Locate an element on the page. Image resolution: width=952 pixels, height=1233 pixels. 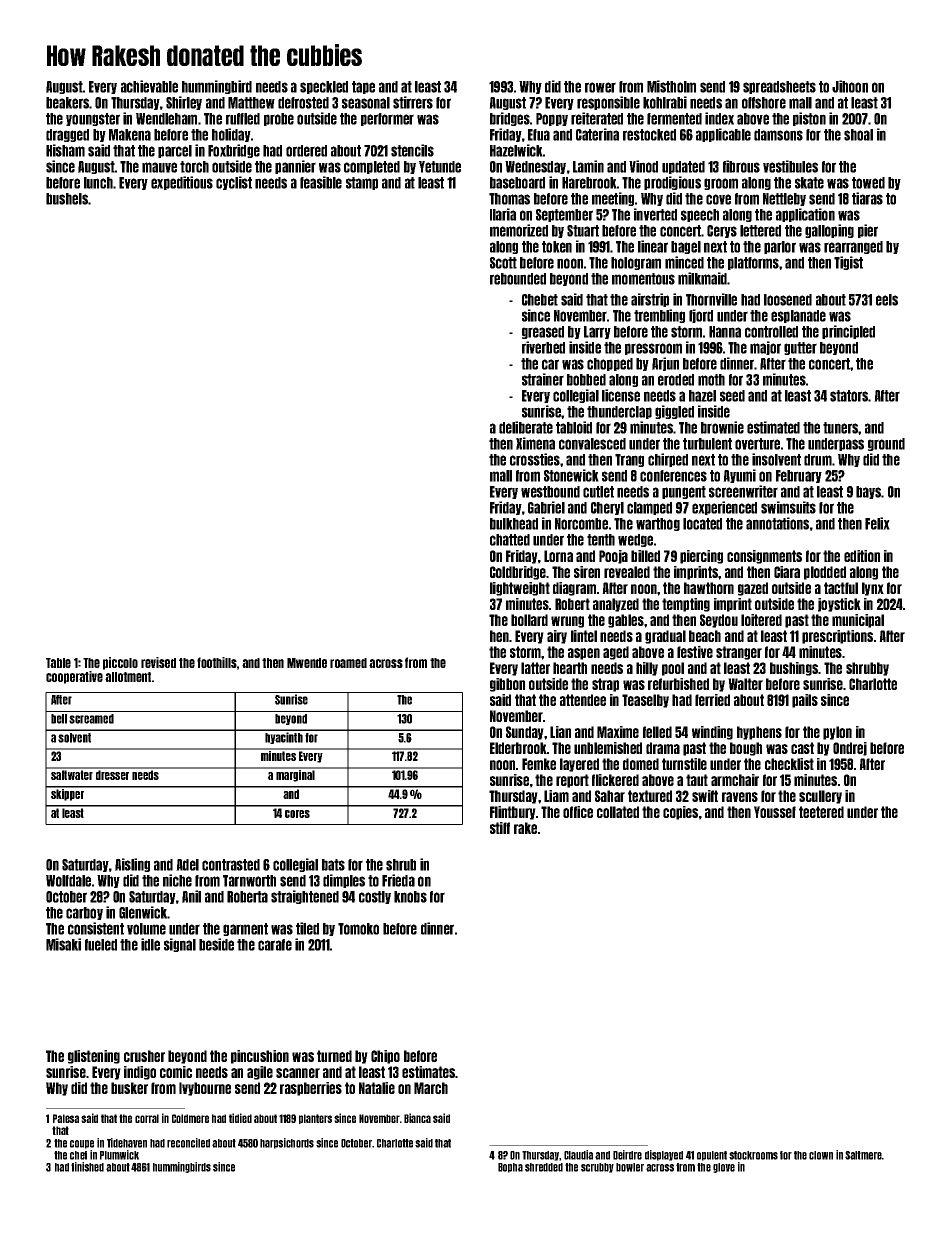
Felix is located at coordinates (877, 523).
